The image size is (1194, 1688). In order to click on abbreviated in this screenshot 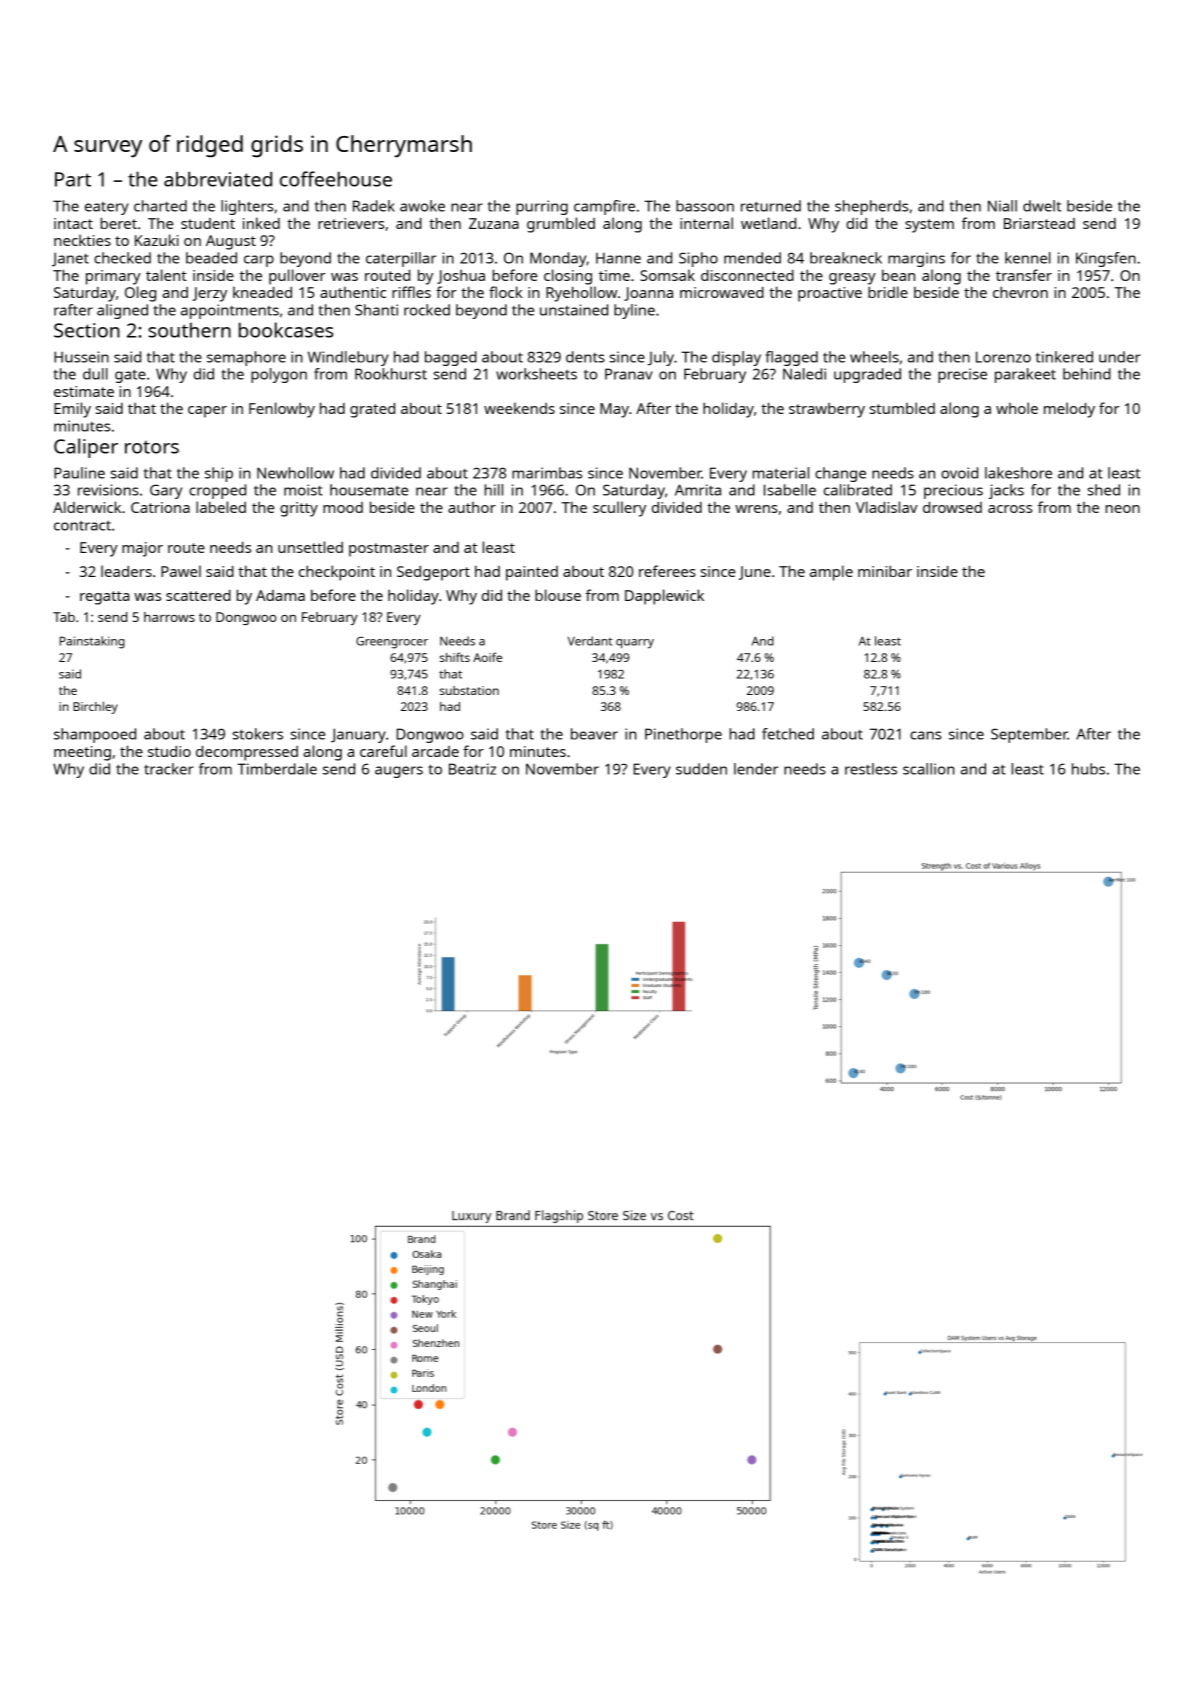, I will do `click(218, 179)`.
